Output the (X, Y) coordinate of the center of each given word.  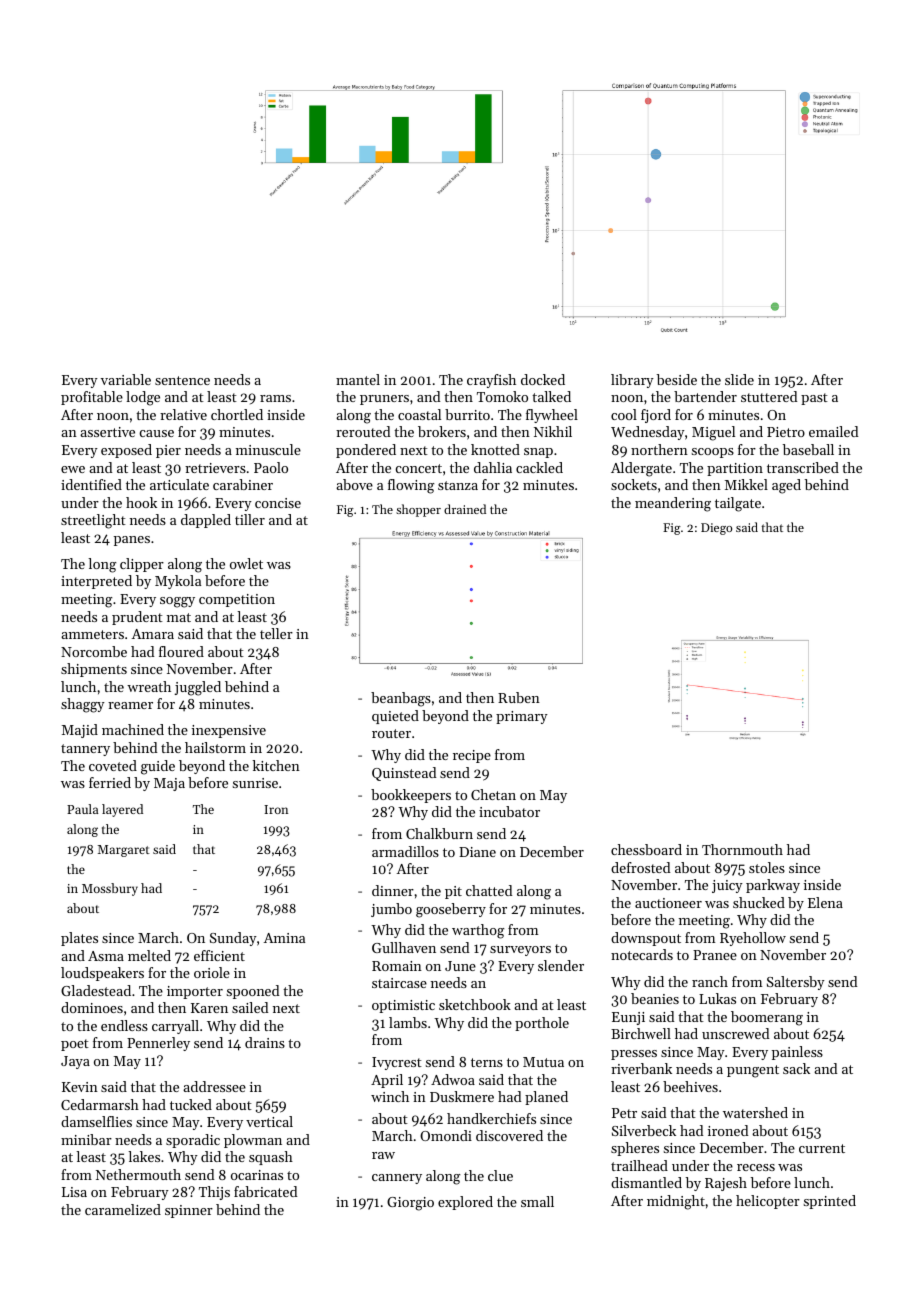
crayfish (491, 381)
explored (465, 1203)
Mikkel (746, 484)
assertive (107, 432)
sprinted (830, 1202)
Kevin (80, 1087)
